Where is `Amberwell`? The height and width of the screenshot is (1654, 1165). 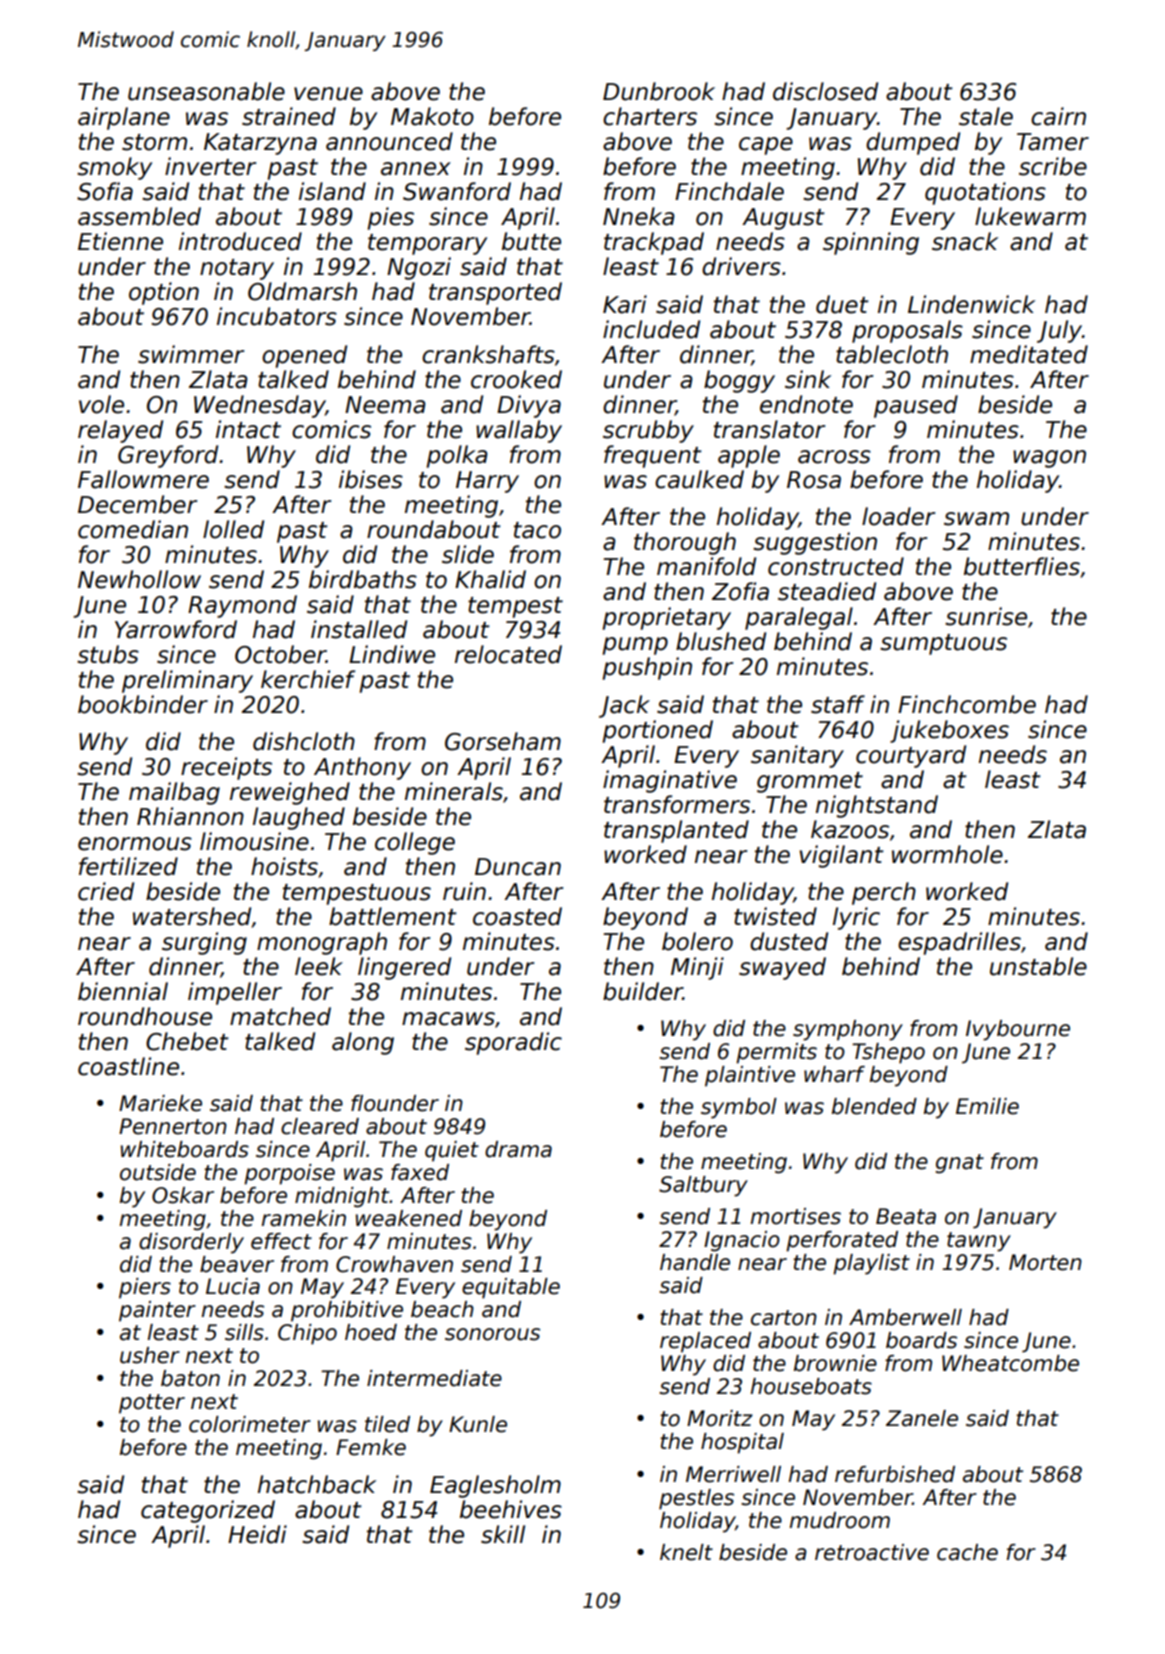 Amberwell is located at coordinates (905, 1317).
